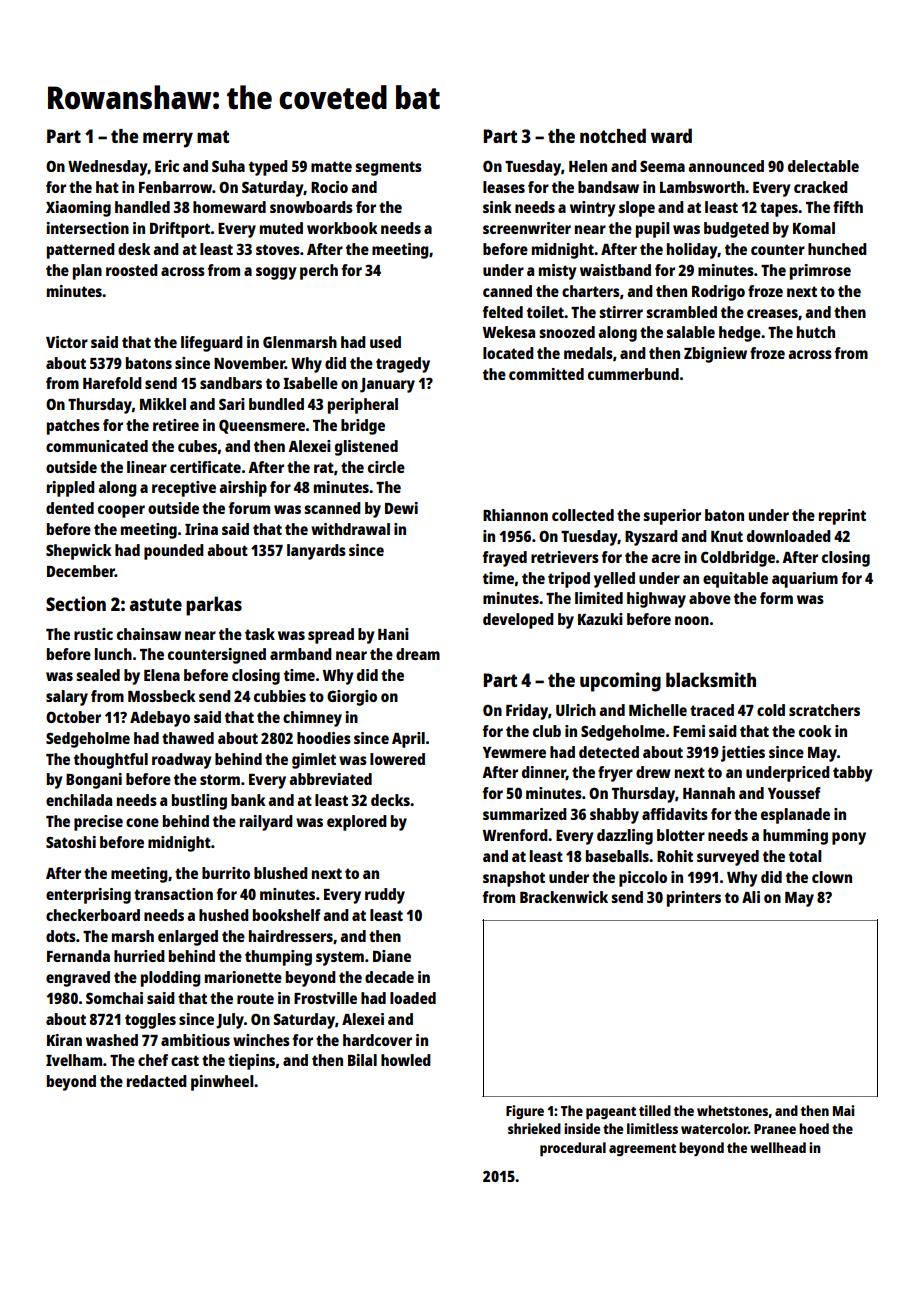 The height and width of the image is (1308, 924). I want to click on soggy, so click(276, 273).
